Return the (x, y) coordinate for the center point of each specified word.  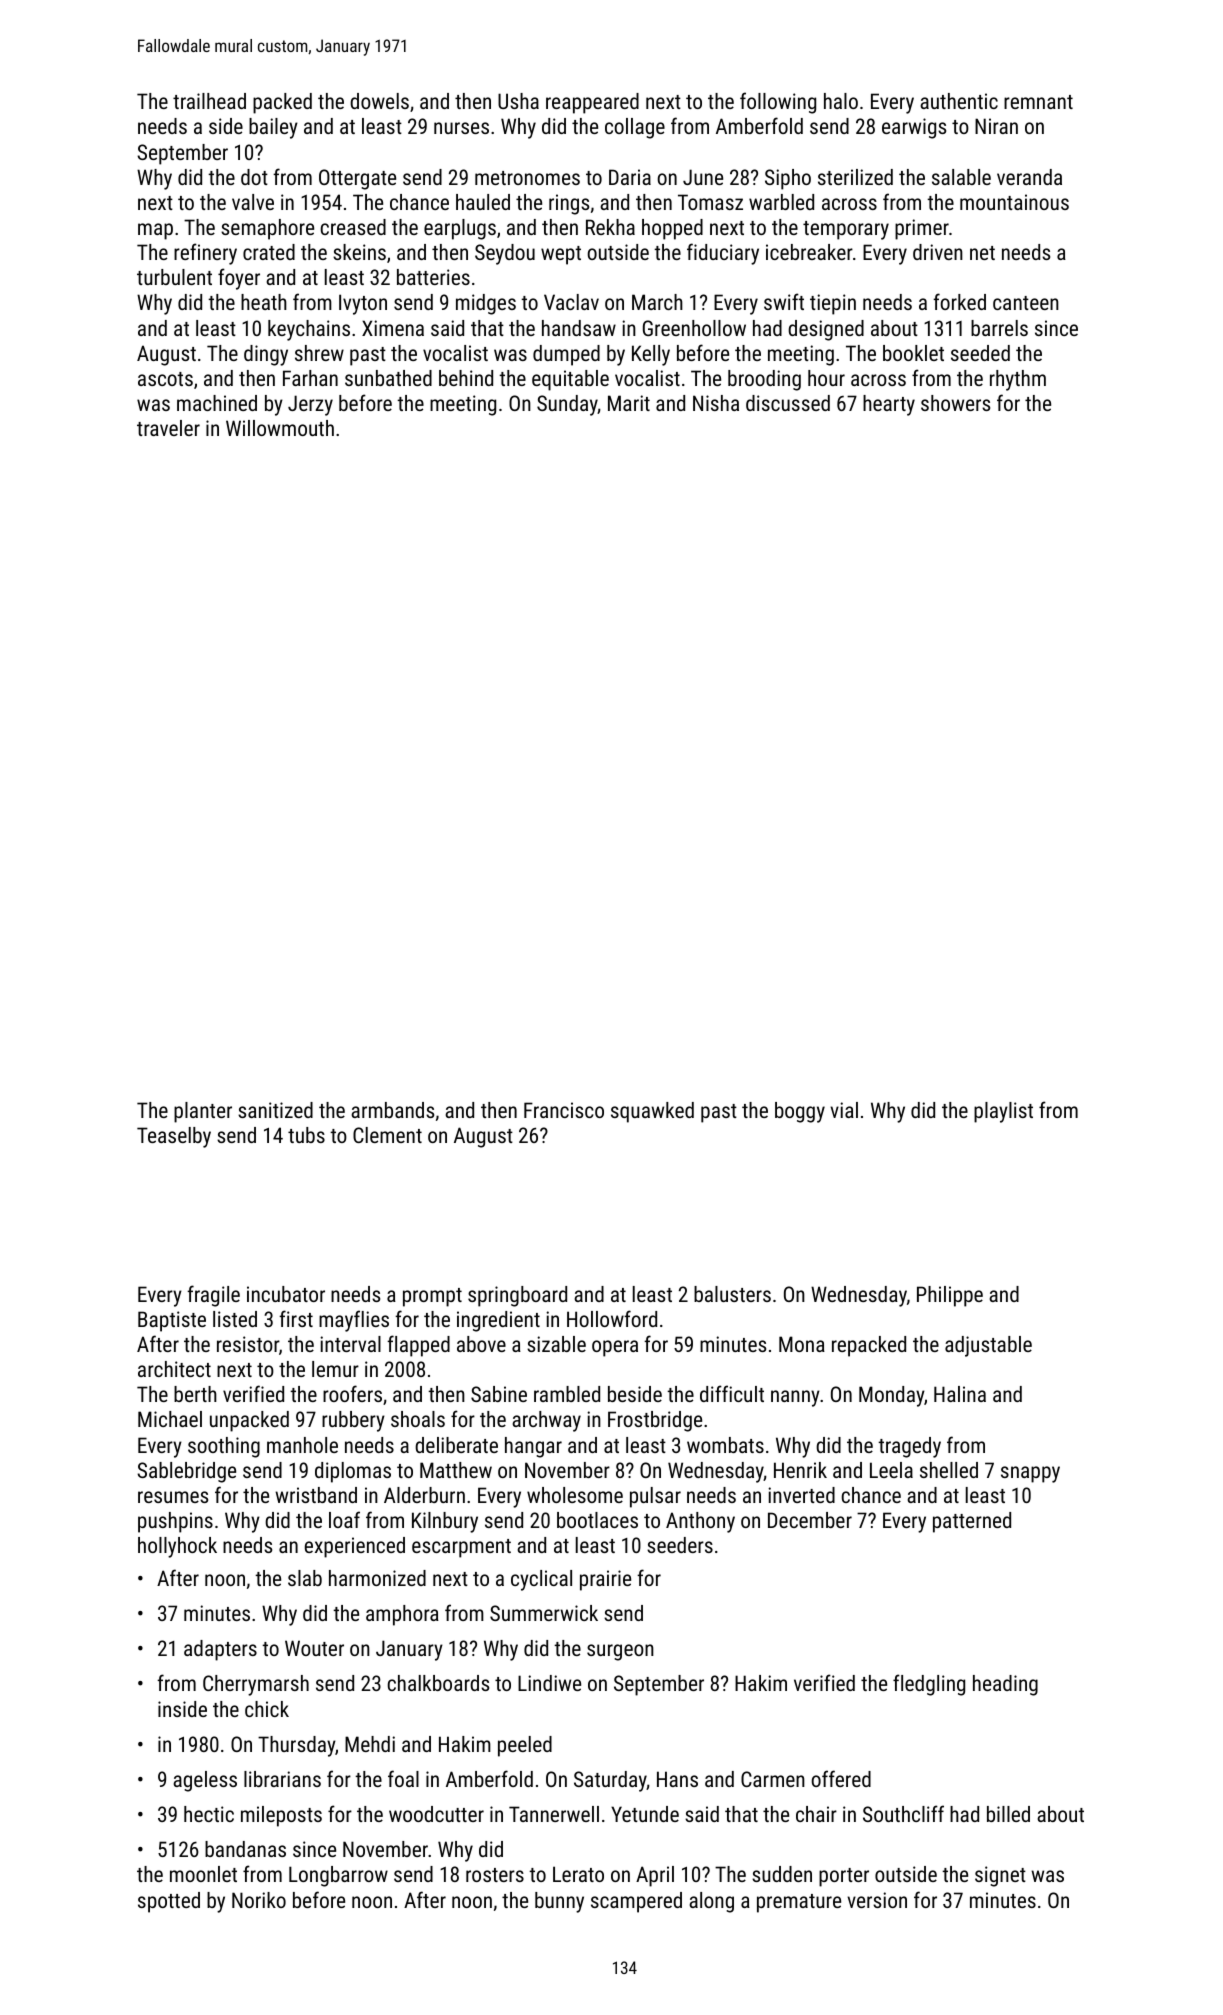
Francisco (564, 1110)
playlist (1003, 1112)
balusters (732, 1294)
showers (955, 403)
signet (1000, 1876)
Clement (387, 1135)
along (711, 1902)
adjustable (988, 1346)
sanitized (275, 1110)
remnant (1038, 102)
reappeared (592, 103)
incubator (286, 1294)
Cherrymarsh (256, 1685)
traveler (168, 428)
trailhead (209, 101)
